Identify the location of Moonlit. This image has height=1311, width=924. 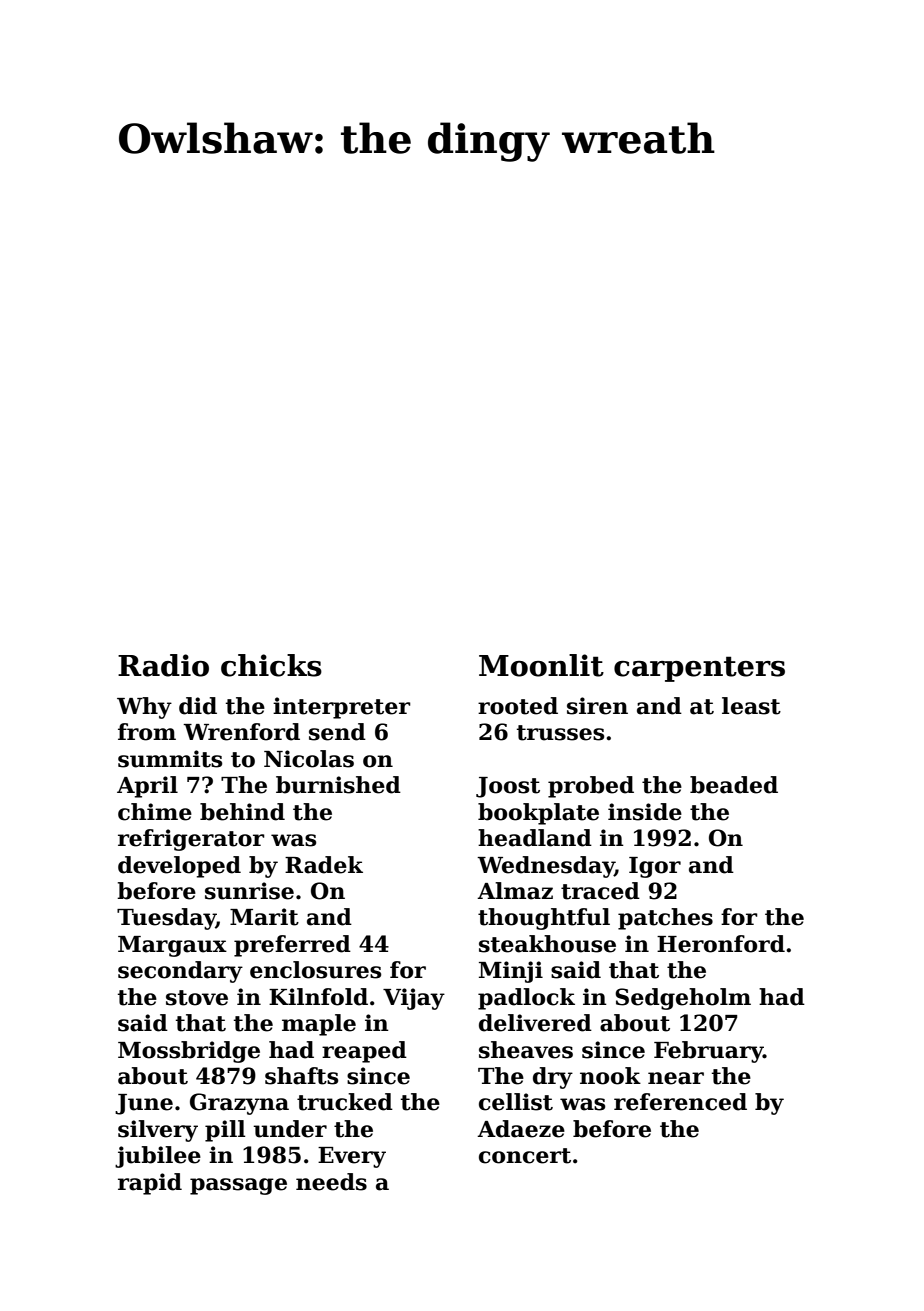
(541, 665).
